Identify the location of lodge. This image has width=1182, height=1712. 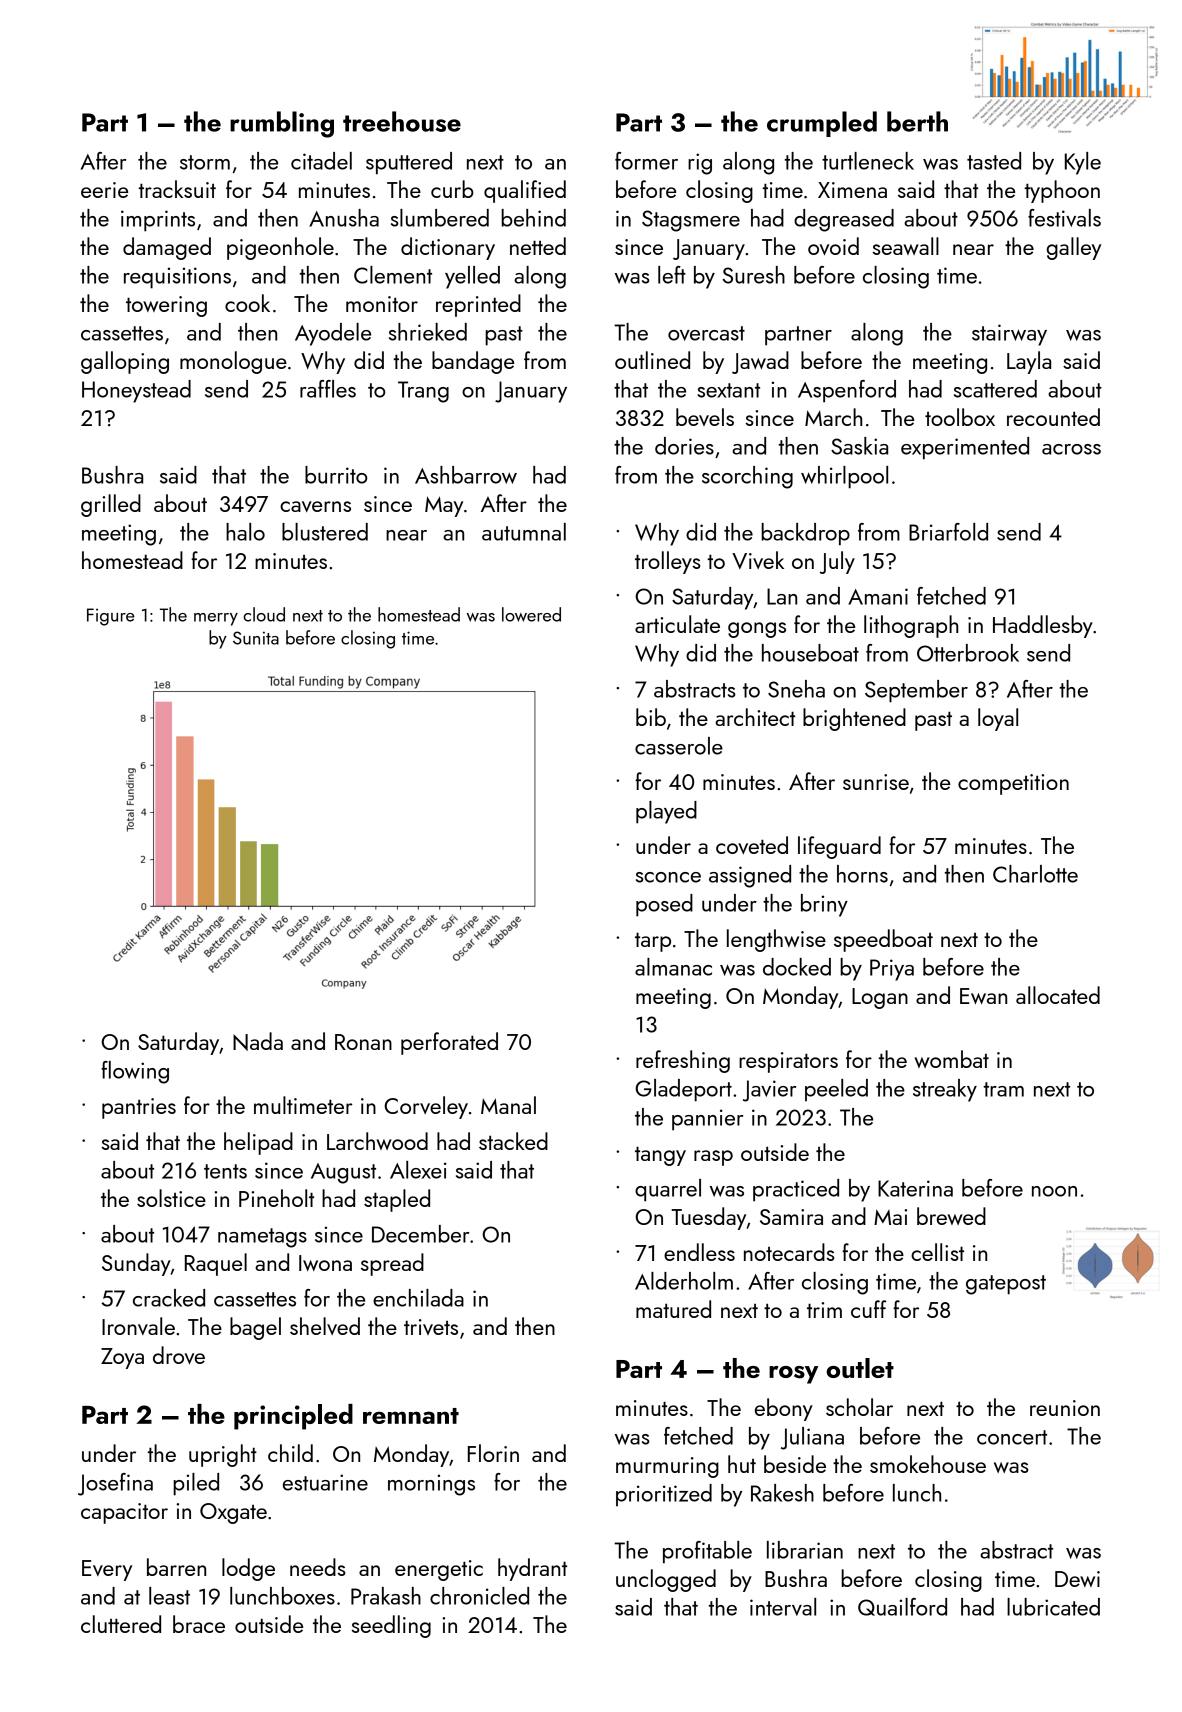
(248, 1569).
